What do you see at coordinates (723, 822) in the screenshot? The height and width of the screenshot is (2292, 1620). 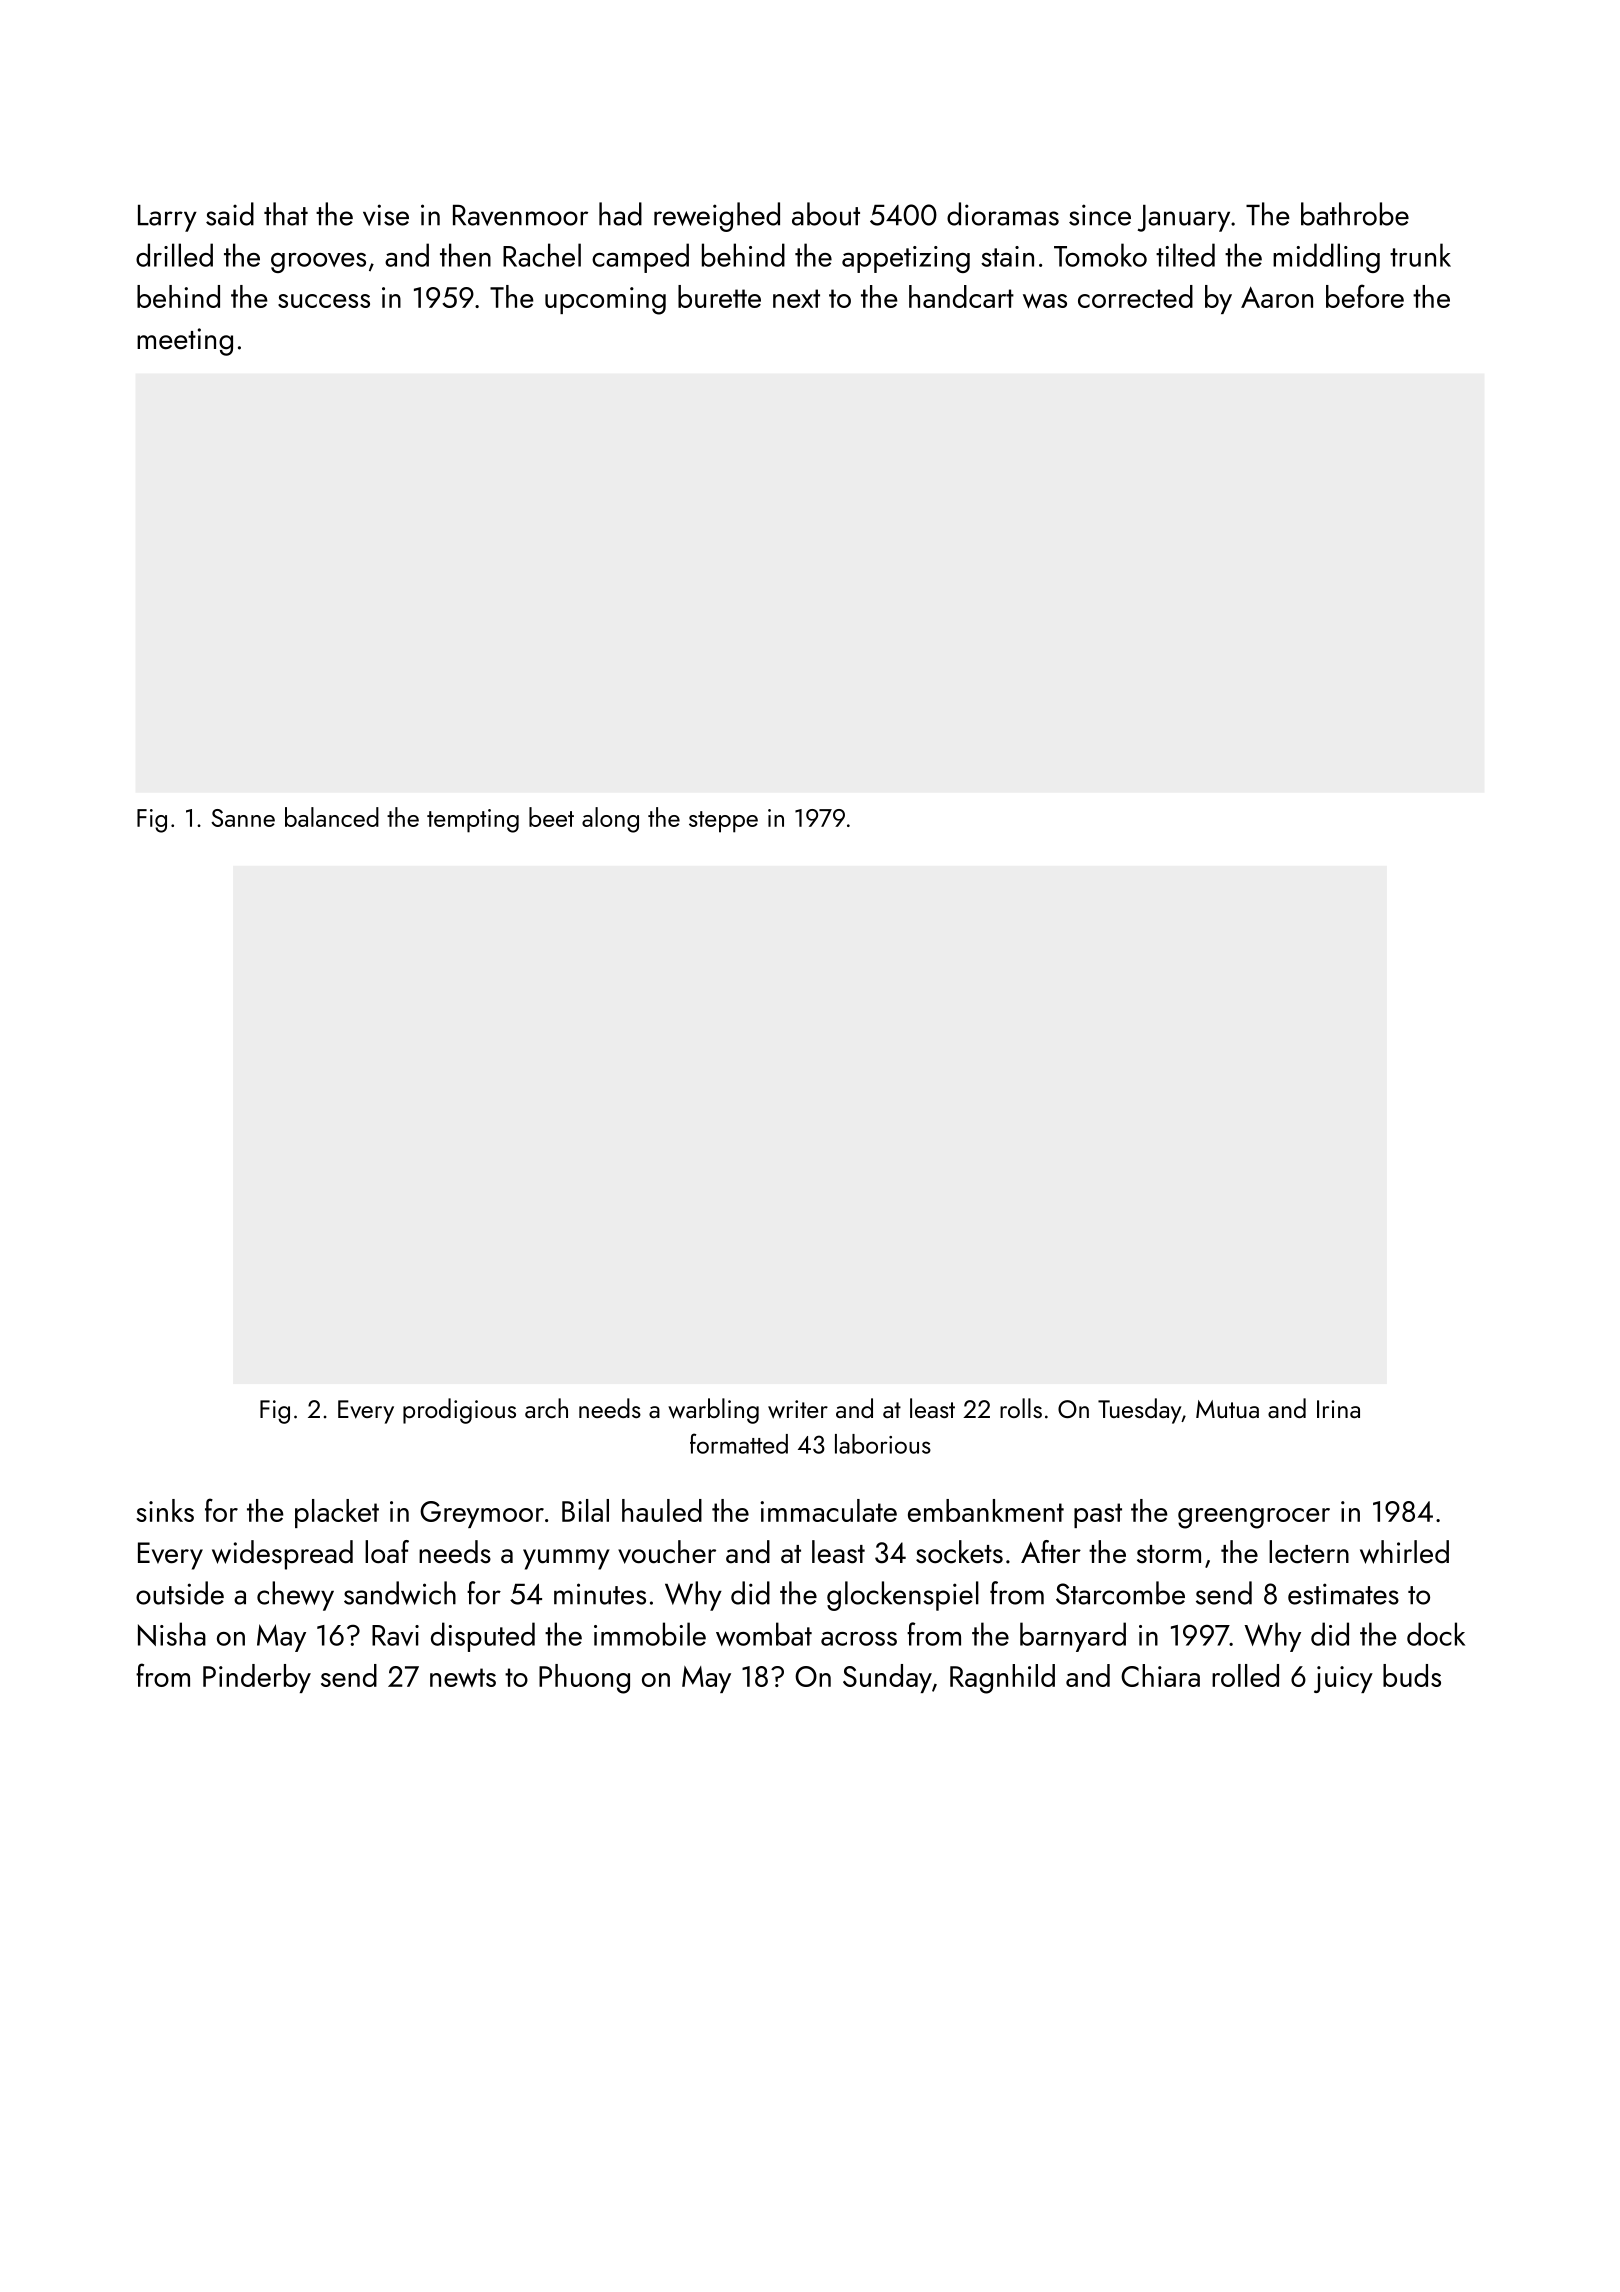 I see `steppe` at bounding box center [723, 822].
